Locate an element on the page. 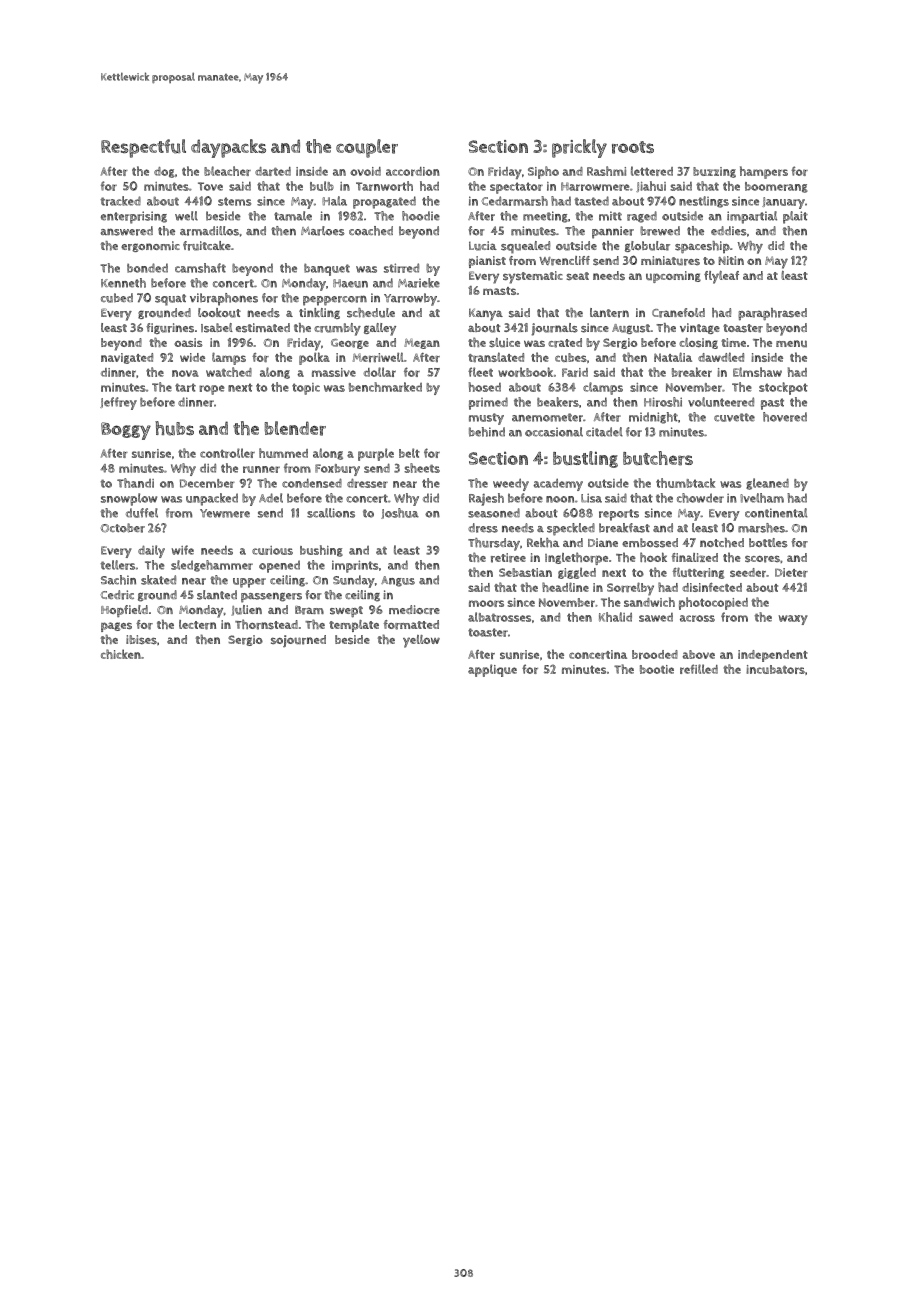 This document has height=1316, width=908. wide is located at coordinates (192, 357).
